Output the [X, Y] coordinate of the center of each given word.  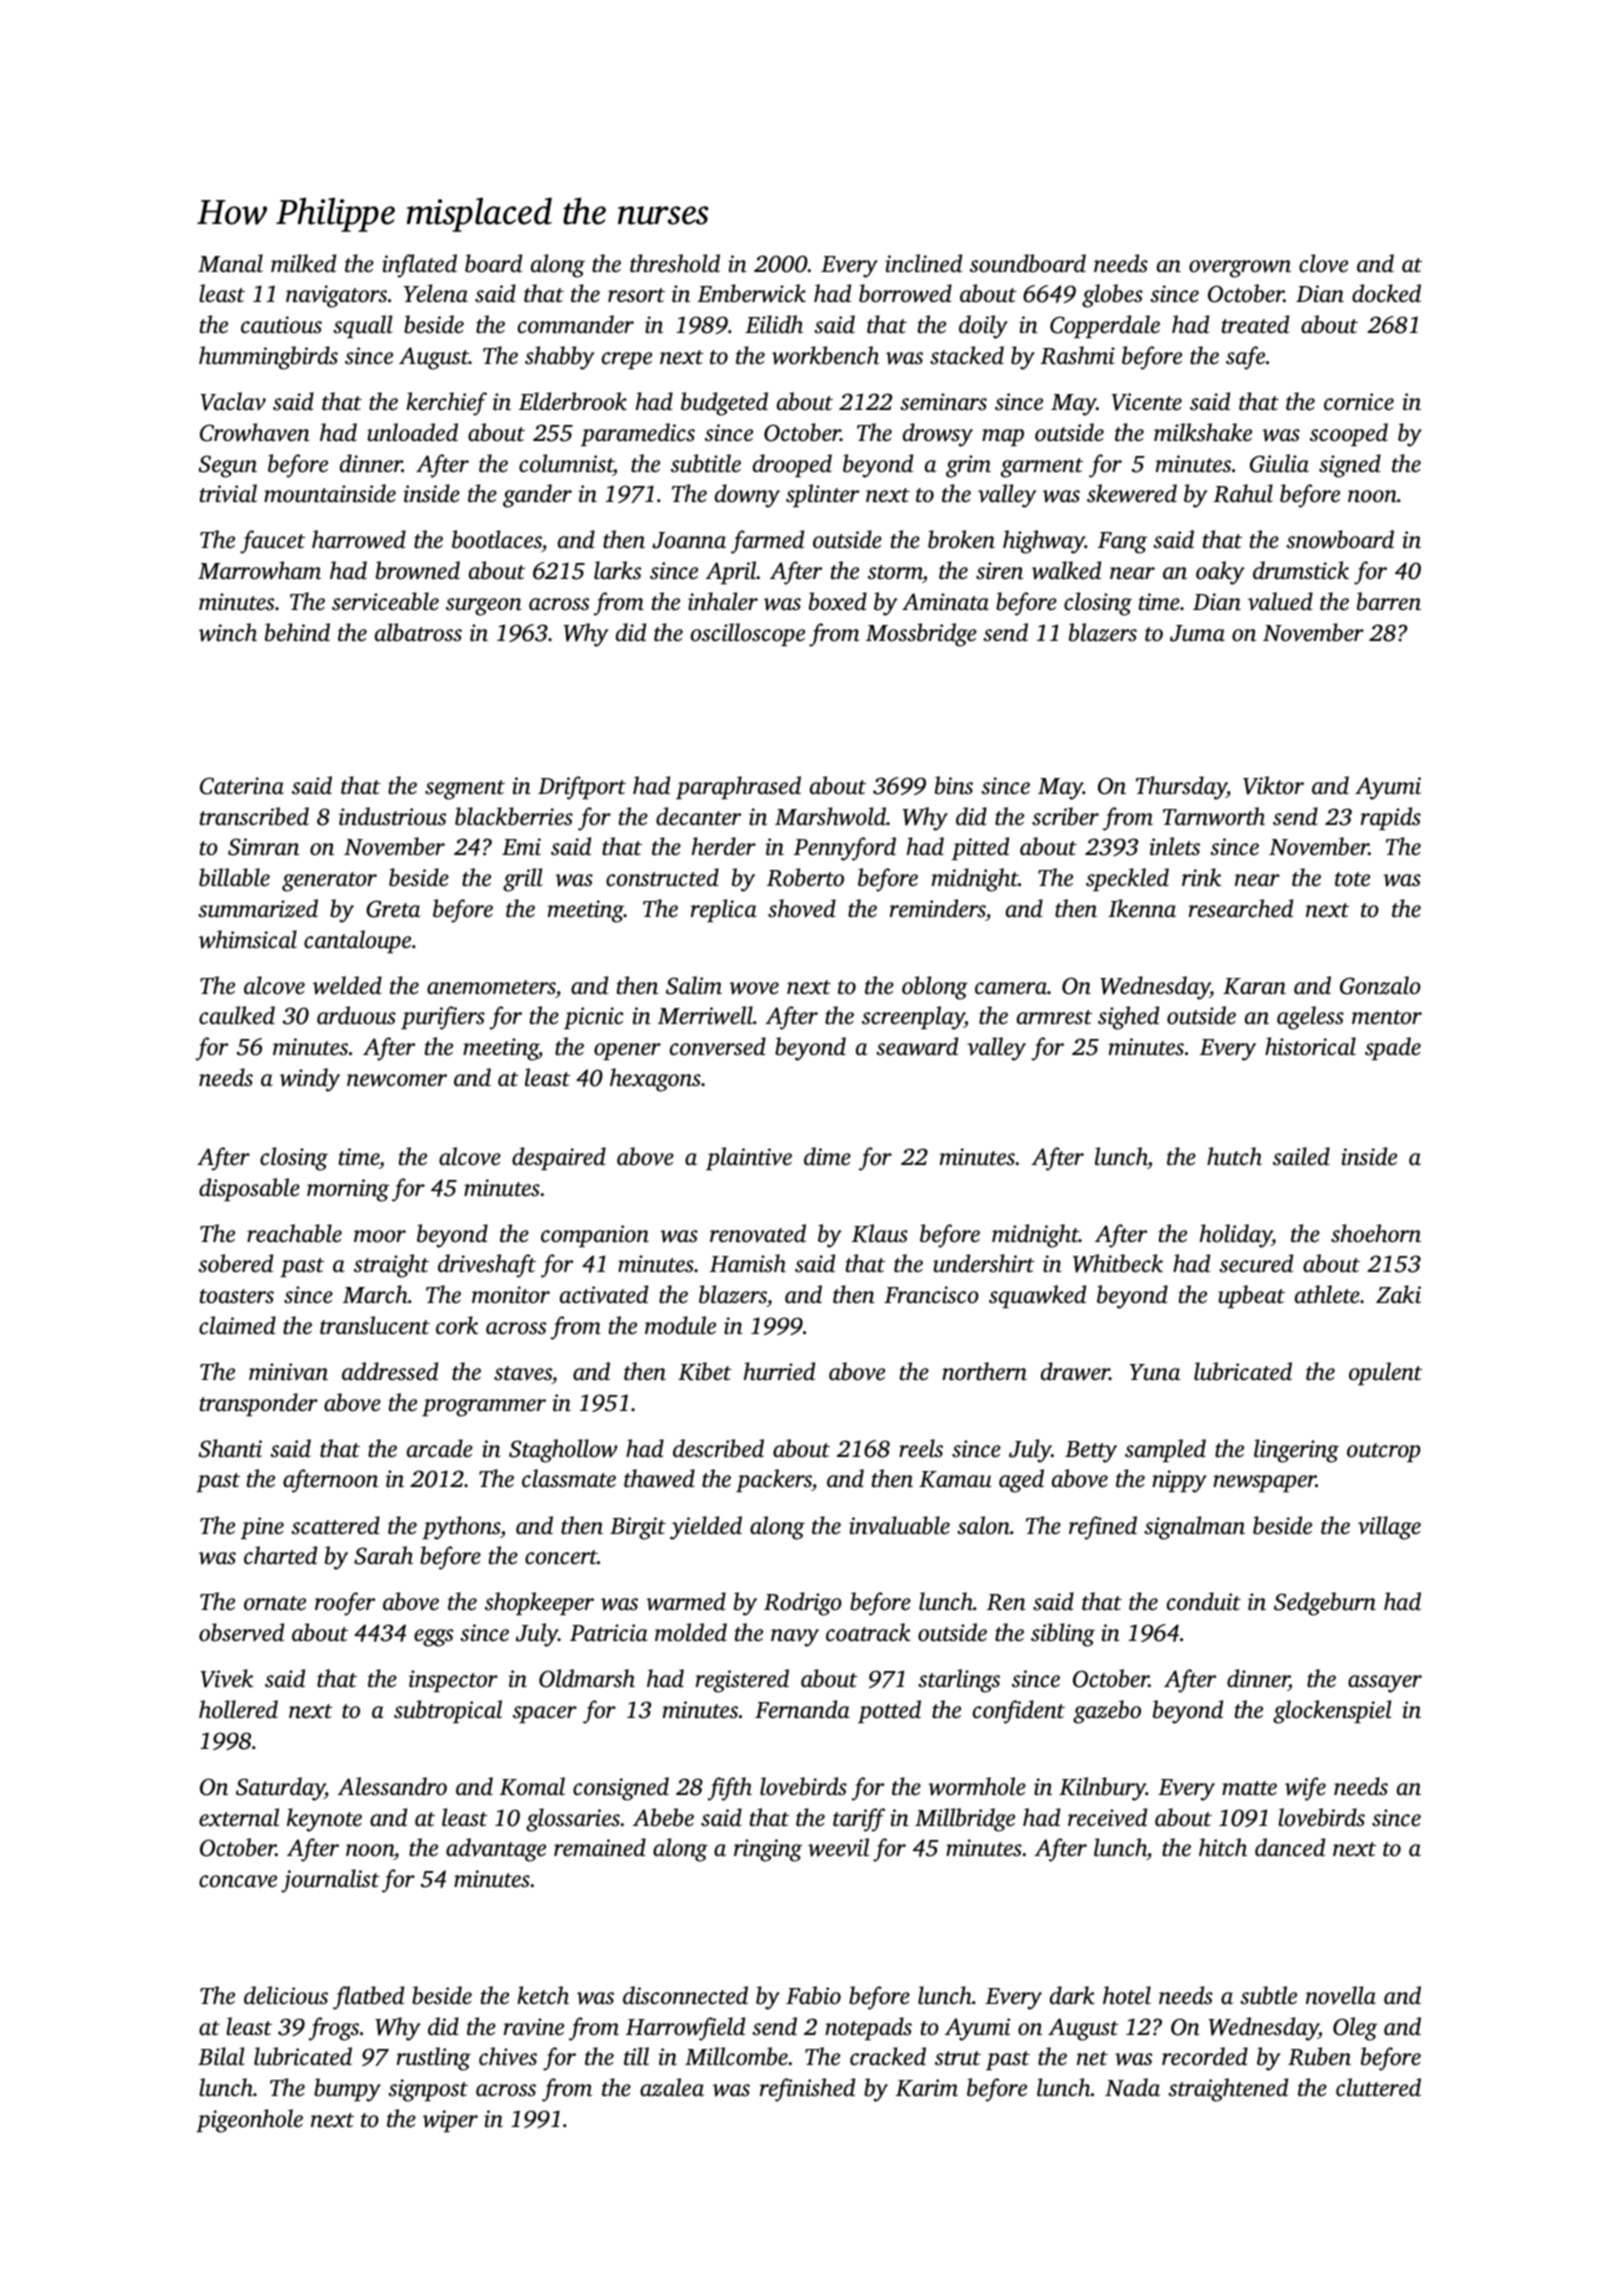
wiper [450, 2121]
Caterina [242, 786]
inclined [923, 263]
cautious [281, 325]
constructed [662, 877]
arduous [356, 1015]
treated [1255, 324]
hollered [238, 1709]
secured [1256, 1263]
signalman [1194, 1528]
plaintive [749, 1158]
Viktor [1273, 785]
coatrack [868, 1632]
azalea [672, 2087]
